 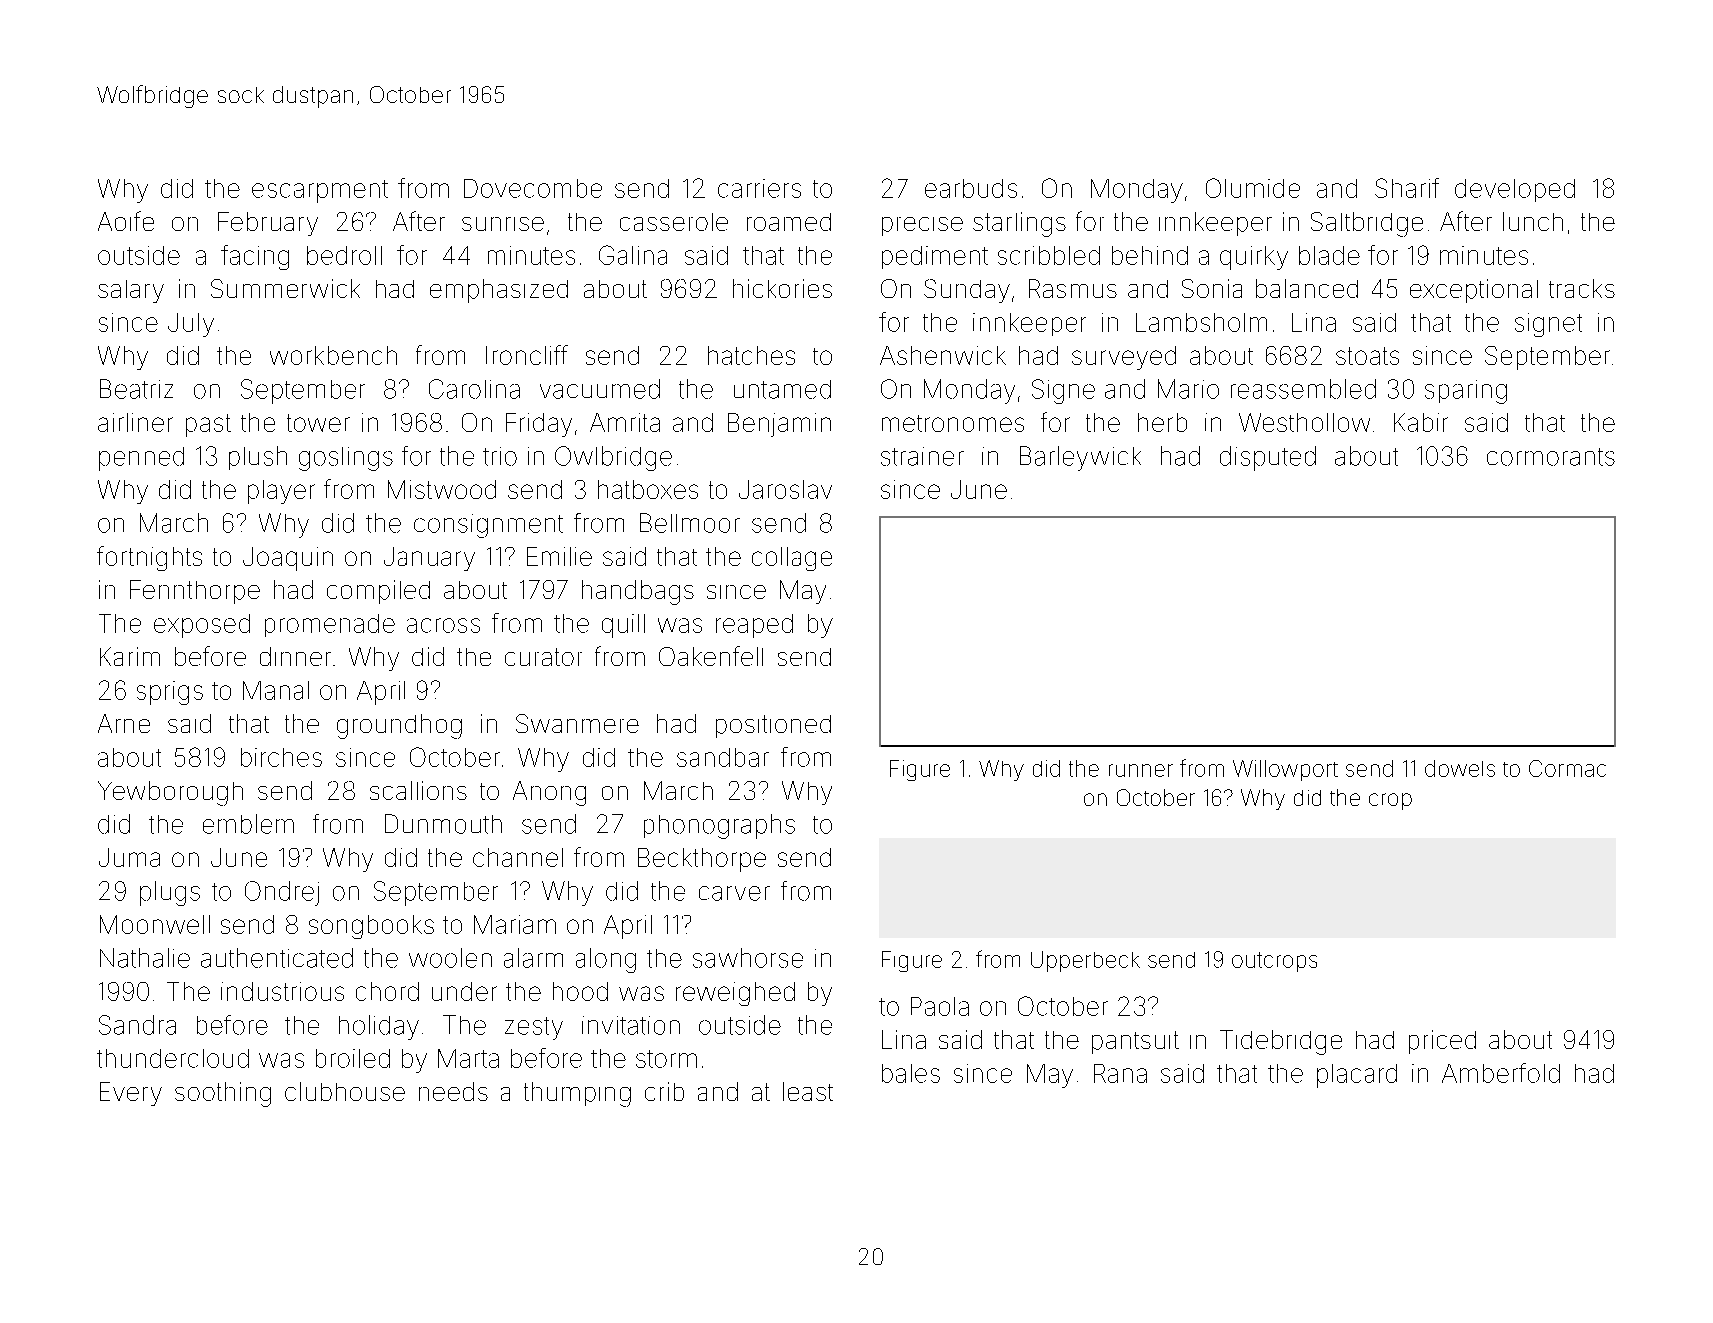 I want to click on cormorants, so click(x=1551, y=457).
